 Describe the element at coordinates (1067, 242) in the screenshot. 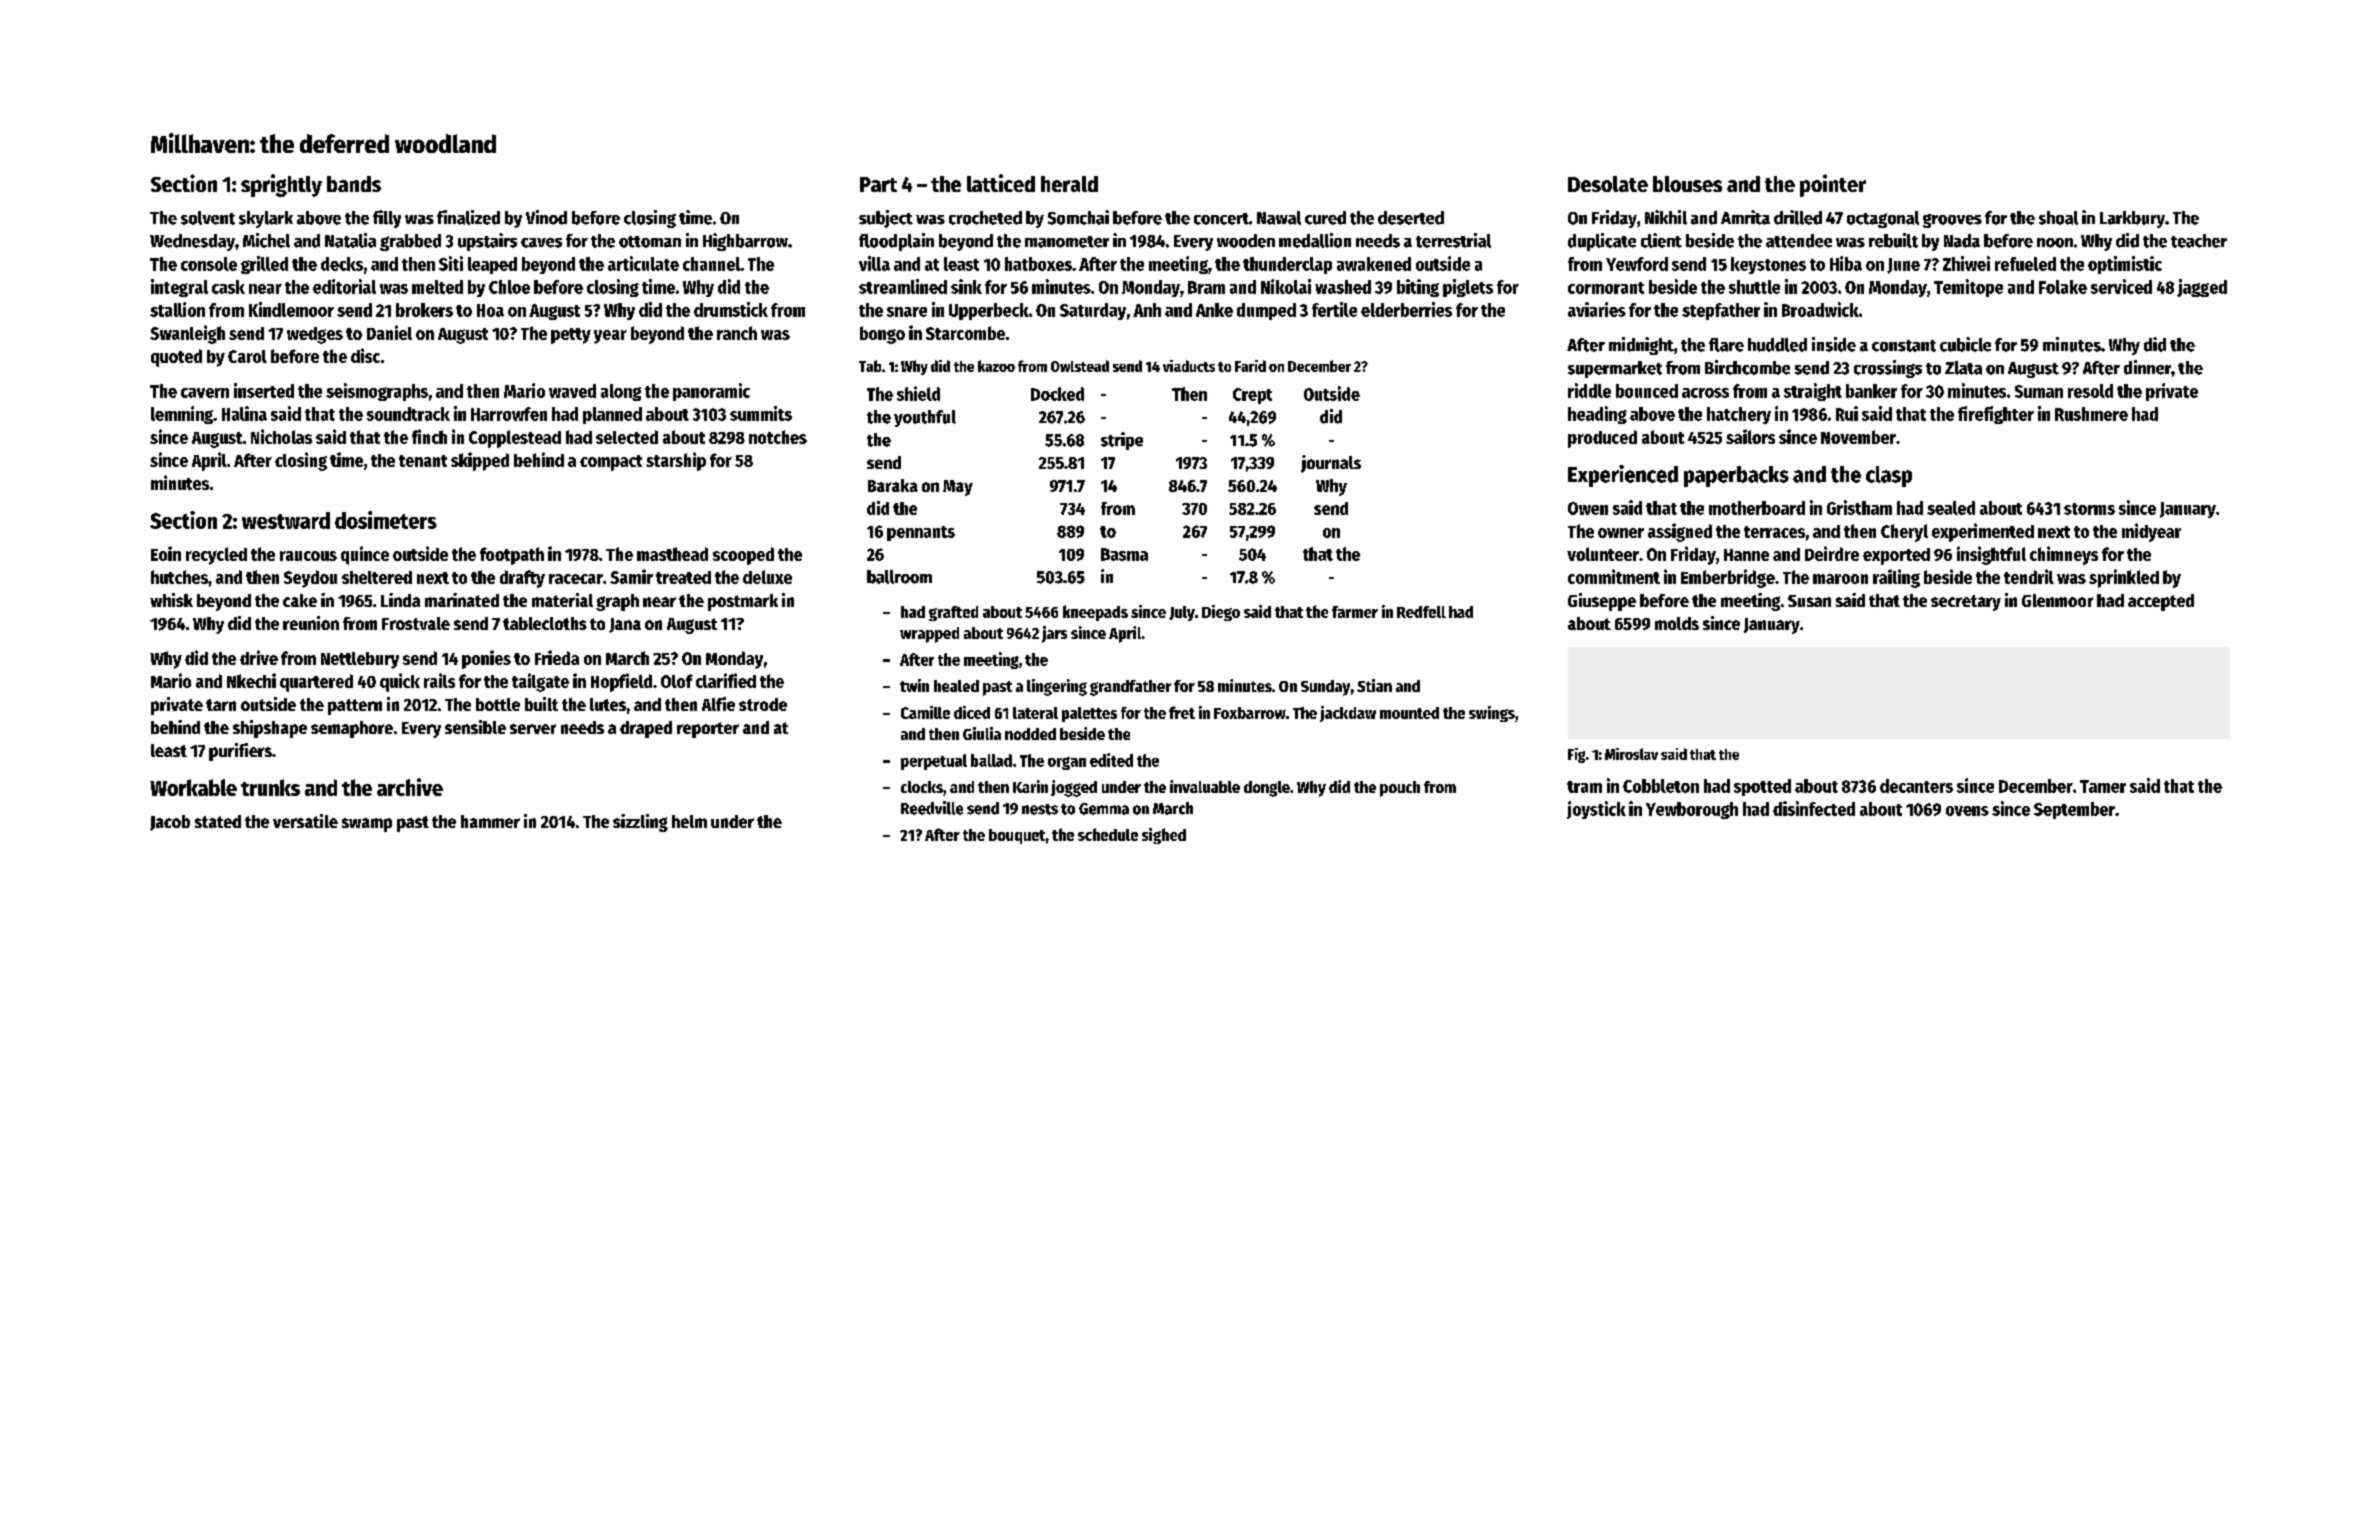

I see `manometer` at that location.
